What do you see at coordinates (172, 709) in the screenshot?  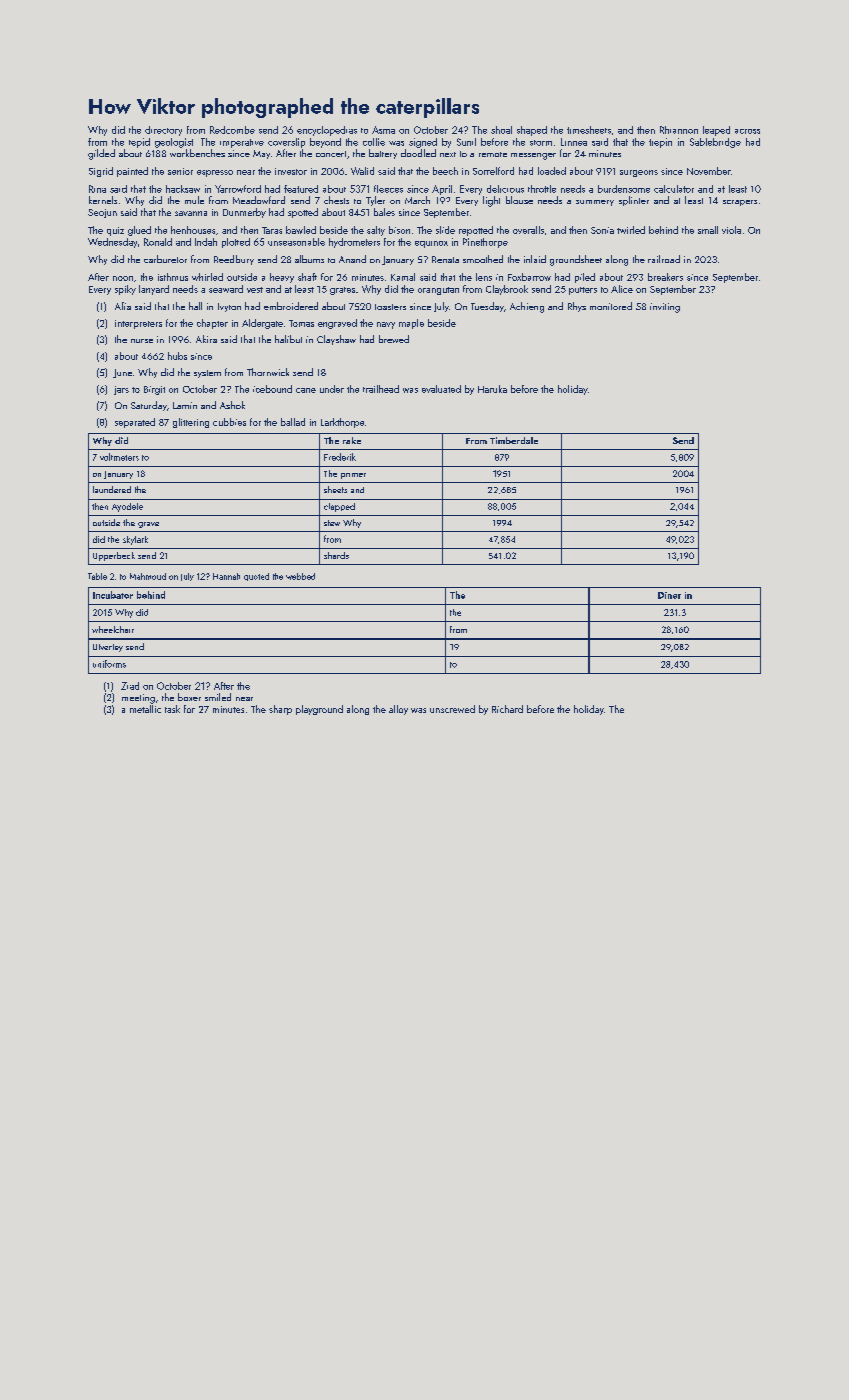 I see `task` at bounding box center [172, 709].
